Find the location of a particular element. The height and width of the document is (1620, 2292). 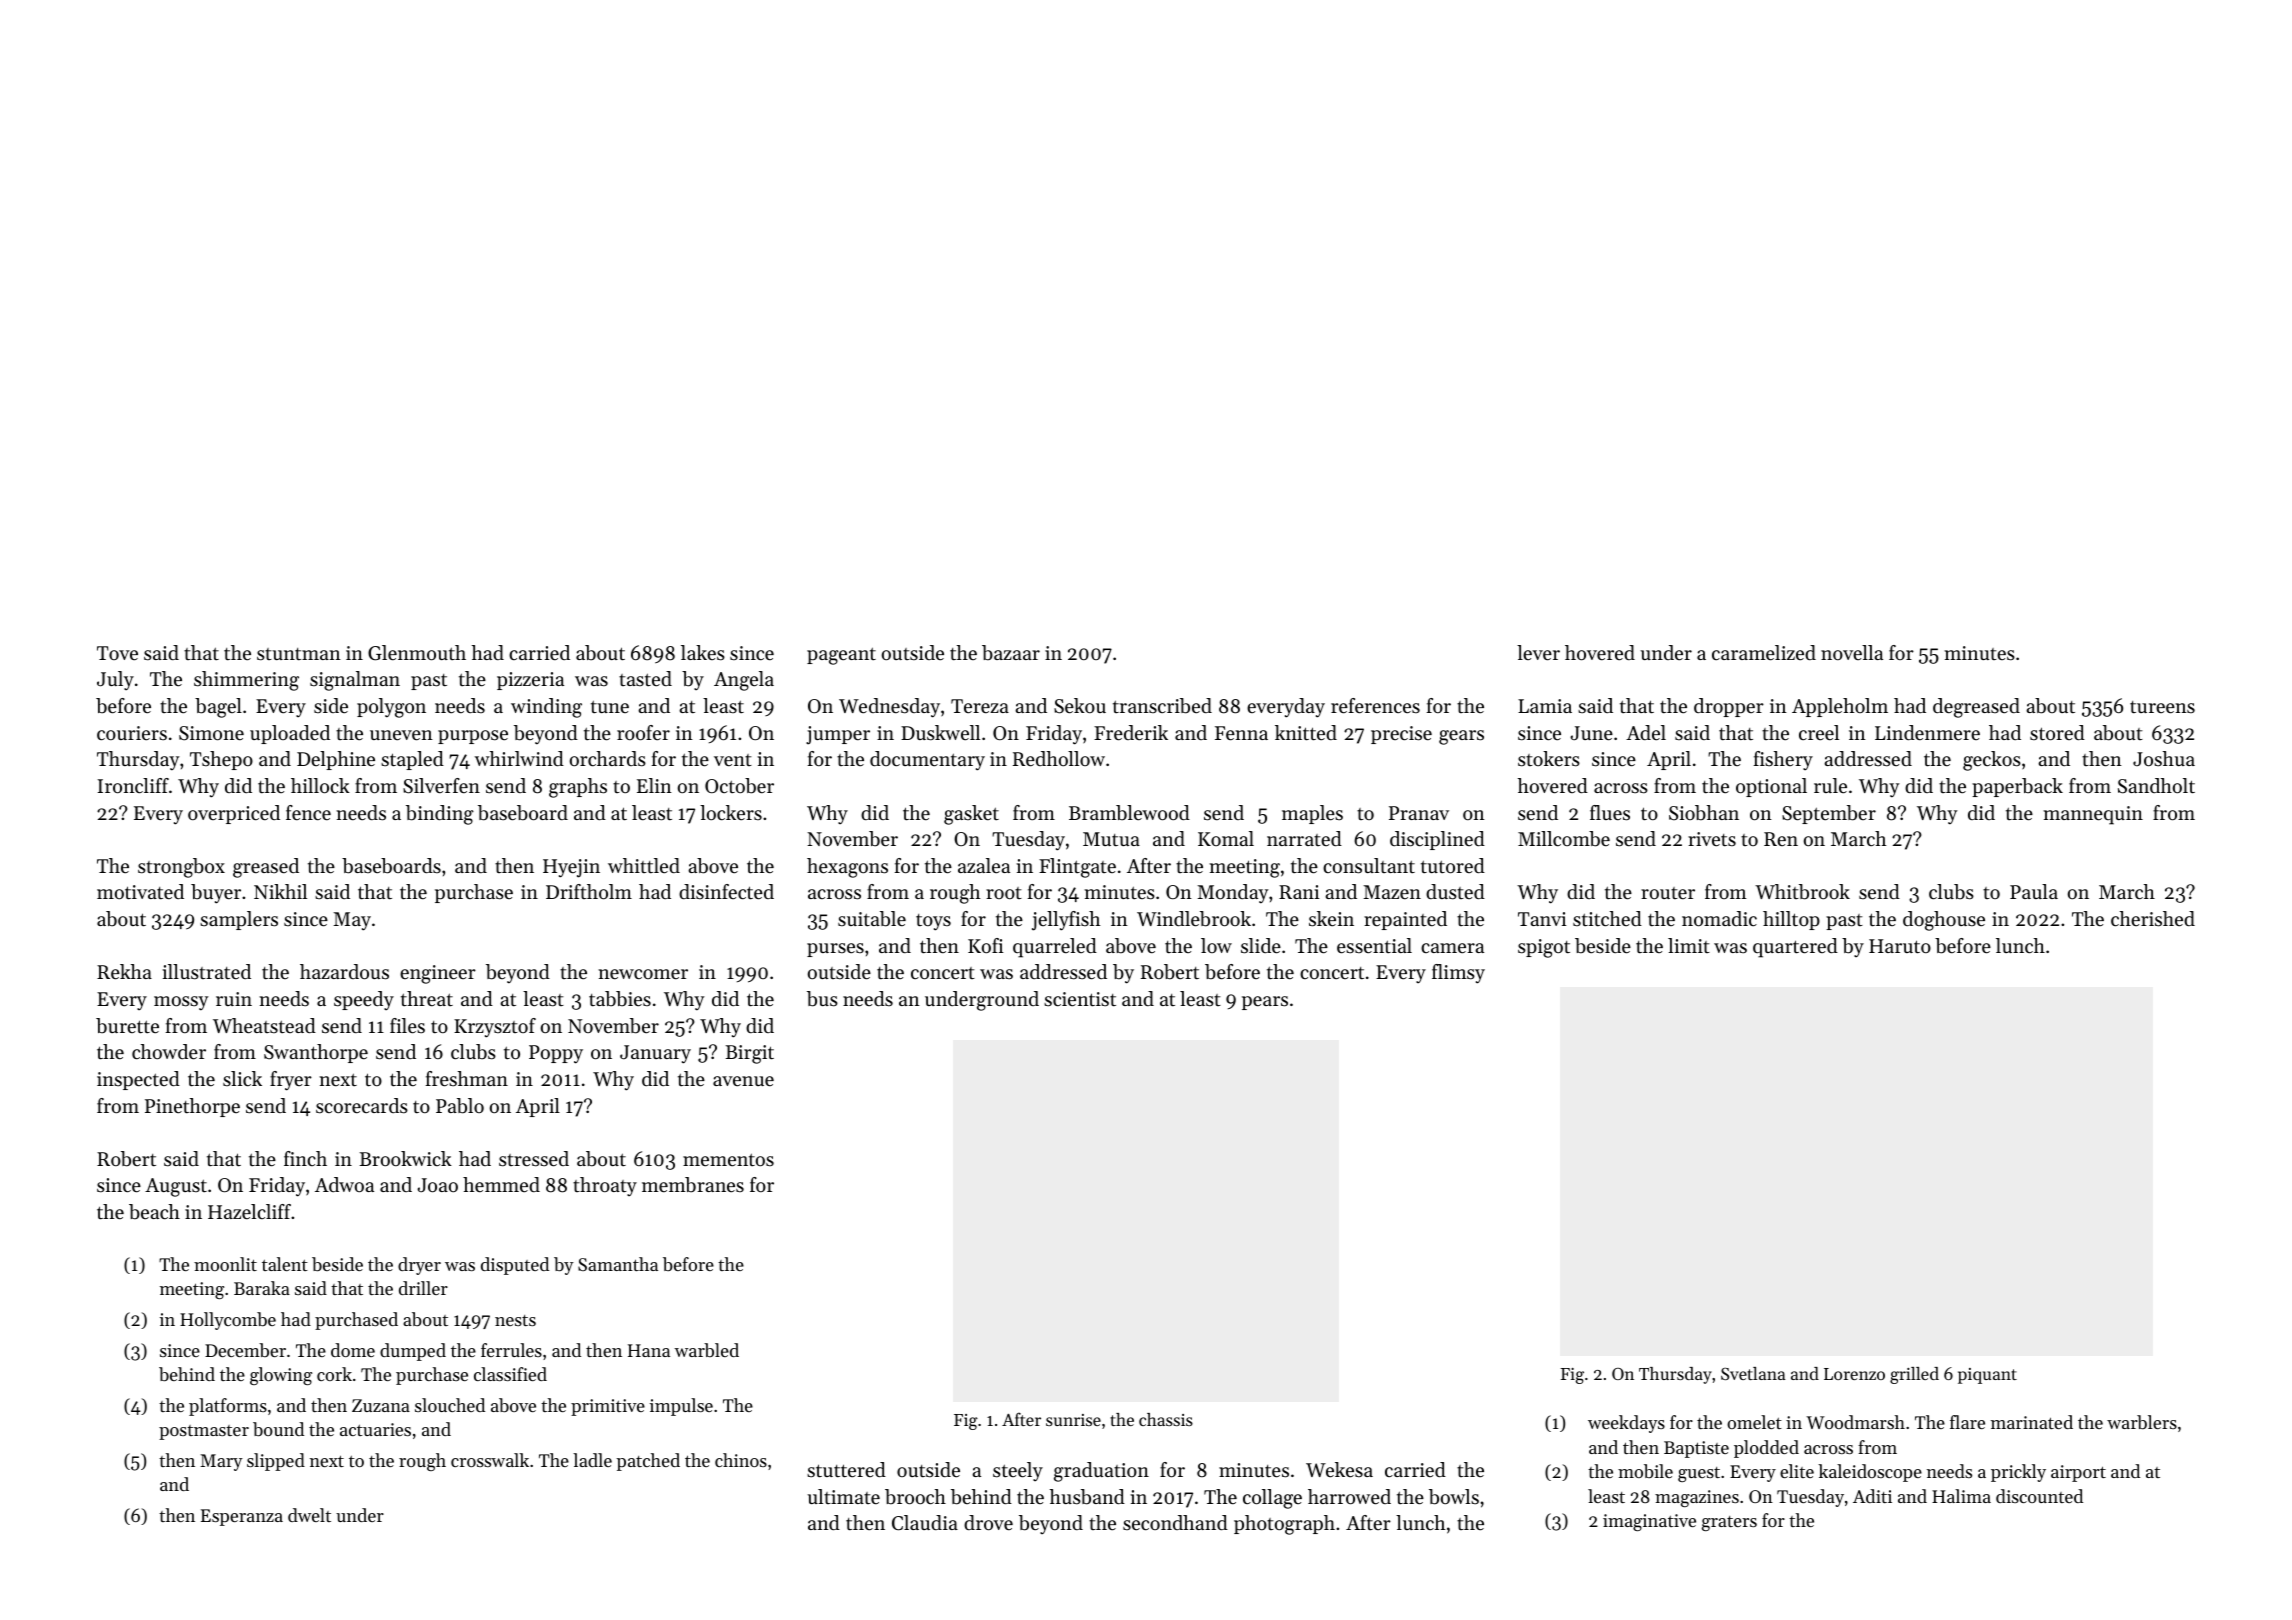

pears is located at coordinates (1265, 1003).
